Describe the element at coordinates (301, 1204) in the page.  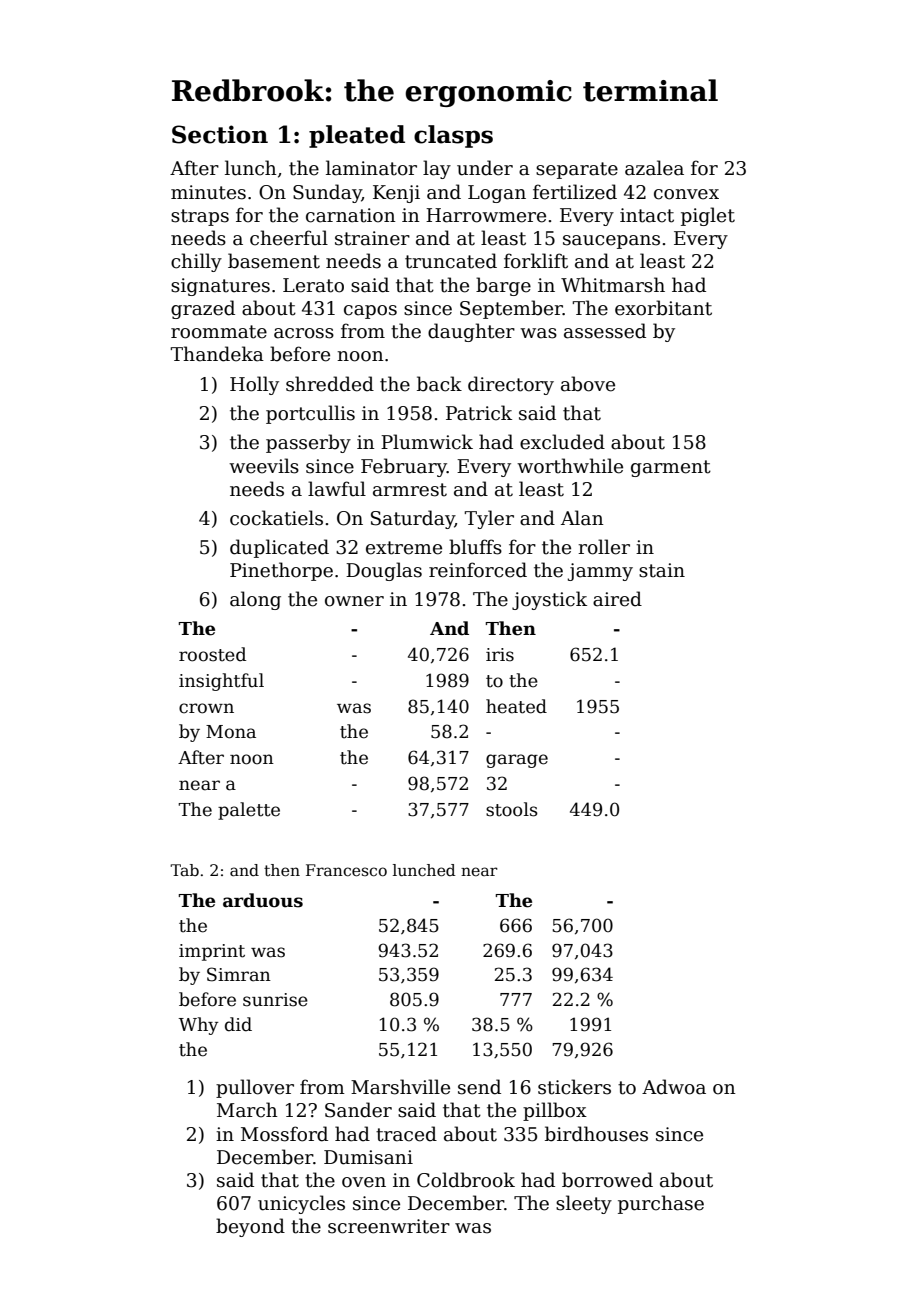
I see `unicycles` at that location.
